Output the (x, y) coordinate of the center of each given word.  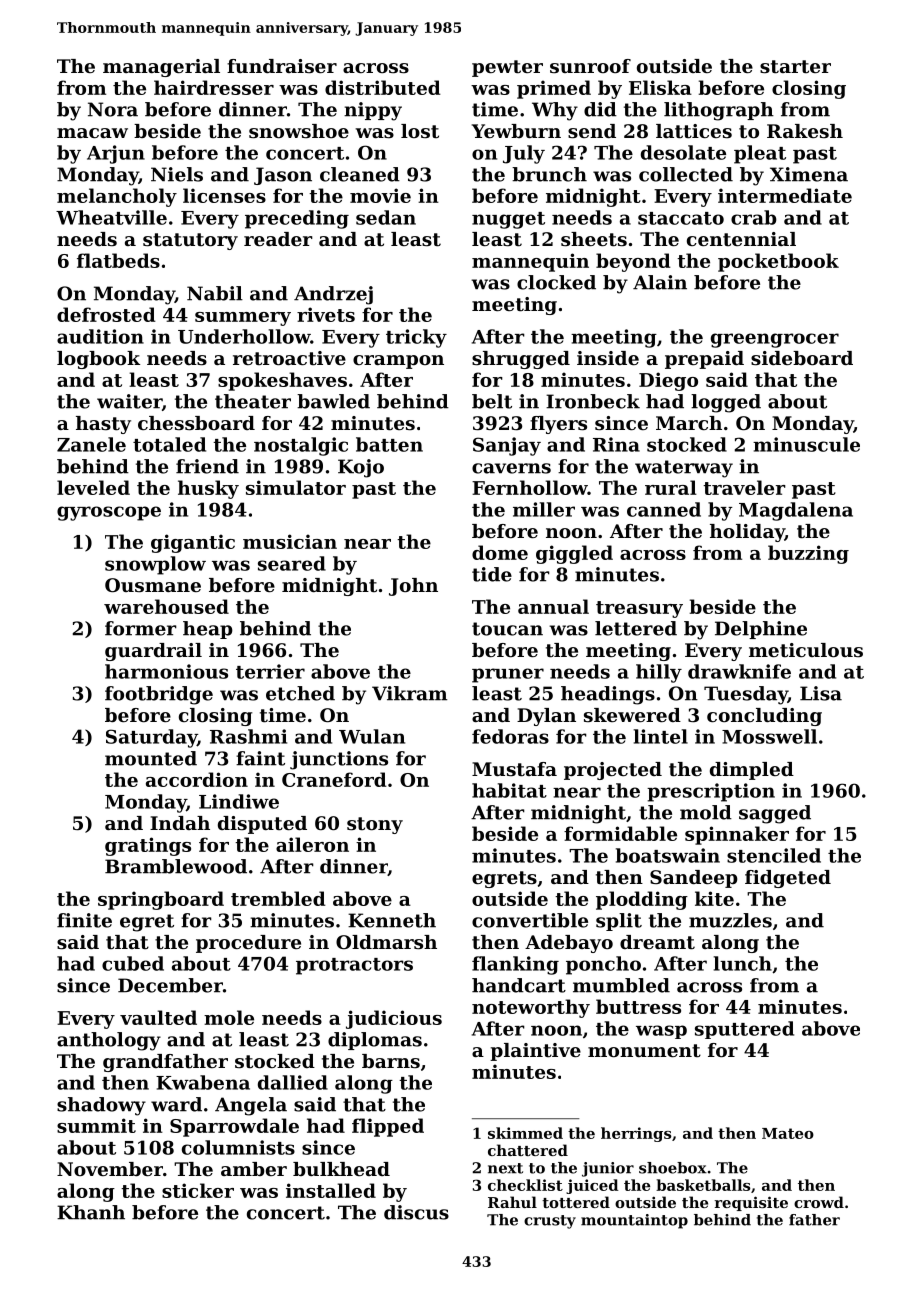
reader (278, 239)
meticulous (806, 650)
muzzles (730, 920)
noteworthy (531, 1008)
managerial (161, 68)
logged (726, 403)
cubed (133, 963)
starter (795, 67)
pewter (507, 68)
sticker (198, 1190)
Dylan (546, 717)
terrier (270, 671)
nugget (508, 220)
